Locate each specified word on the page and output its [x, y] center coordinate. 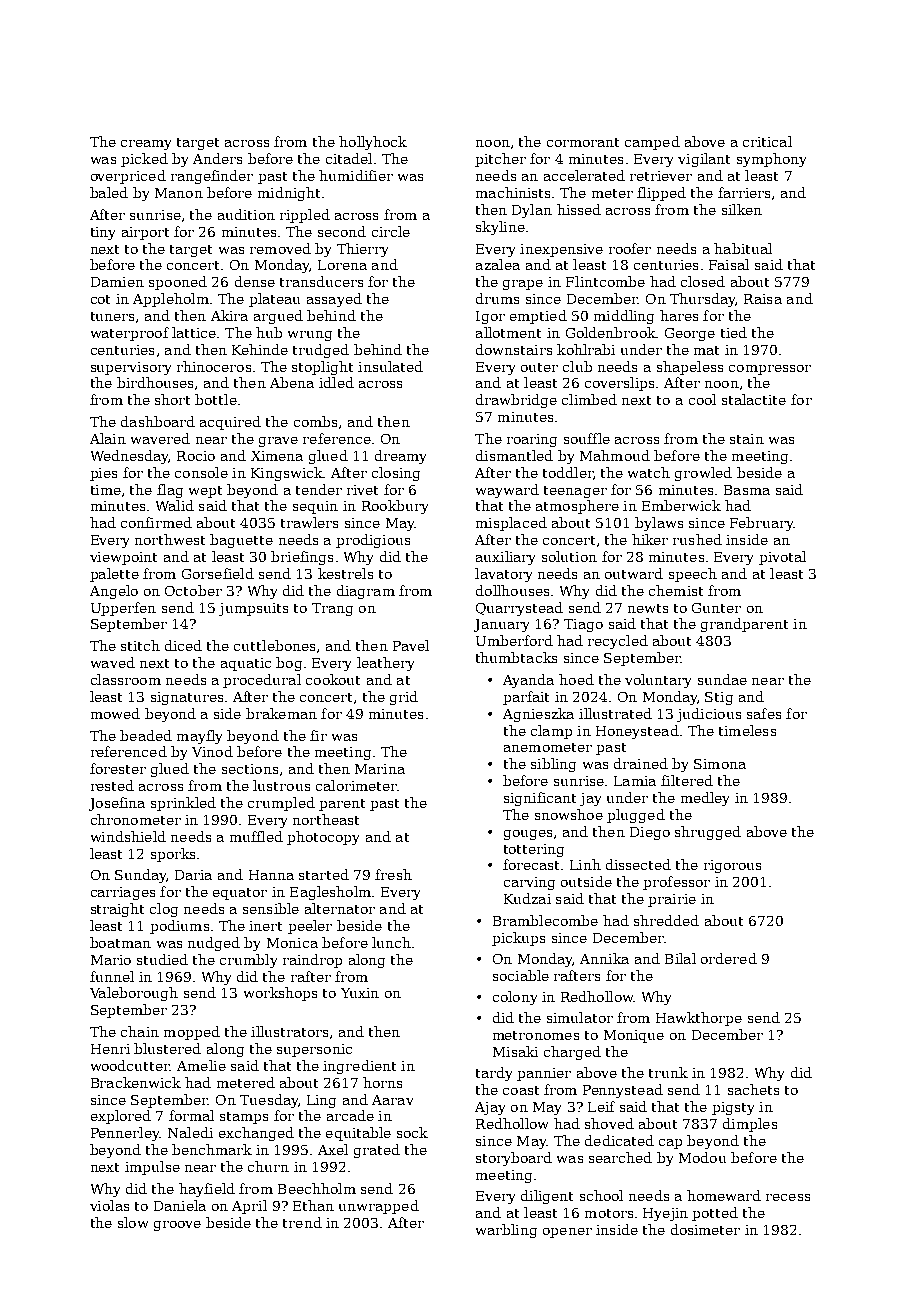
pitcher [500, 160]
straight [117, 910]
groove [177, 1226]
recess [788, 1197]
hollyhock [373, 143]
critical [767, 141]
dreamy [400, 457]
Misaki [515, 1051]
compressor [770, 370]
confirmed [156, 522]
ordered [729, 958]
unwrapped [379, 1207]
